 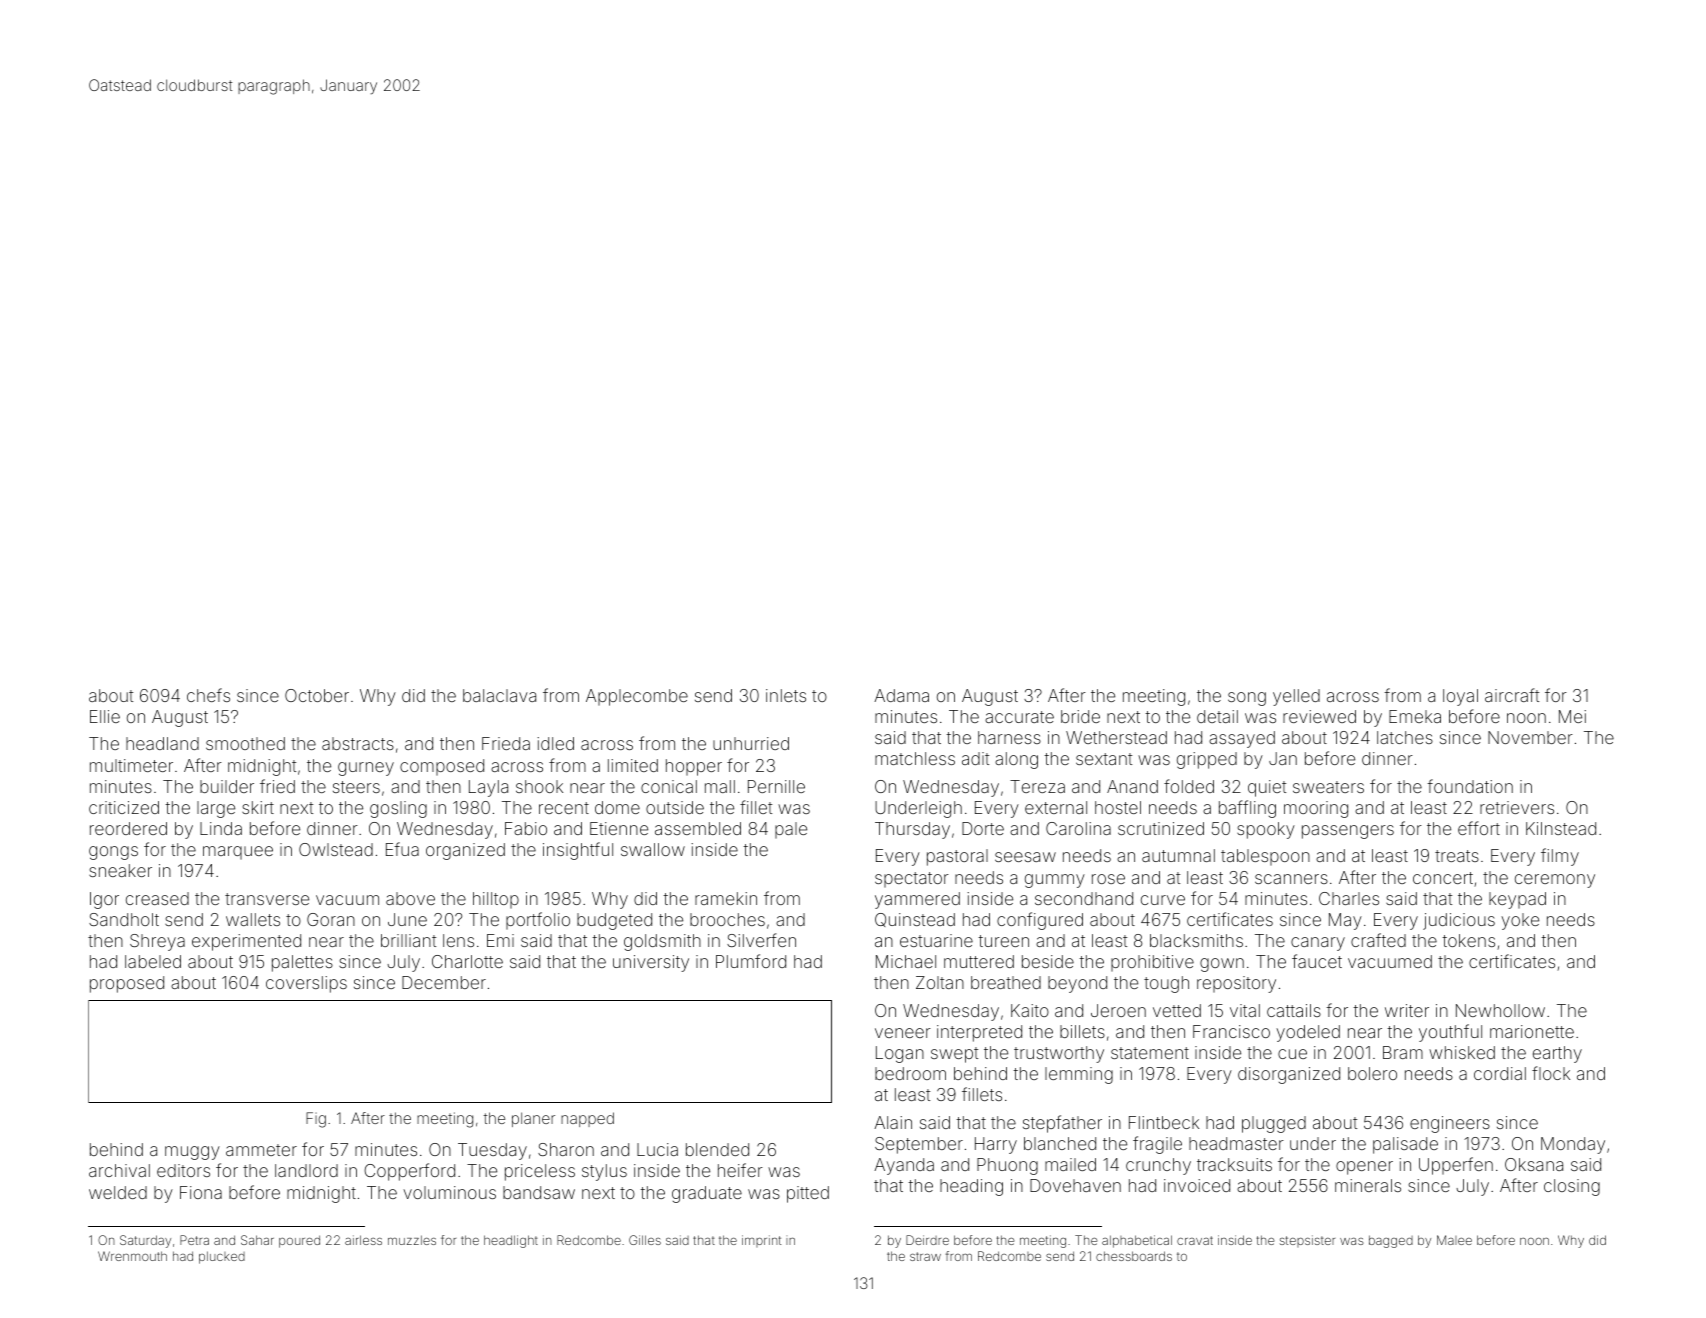 I want to click on steers, so click(x=356, y=787).
